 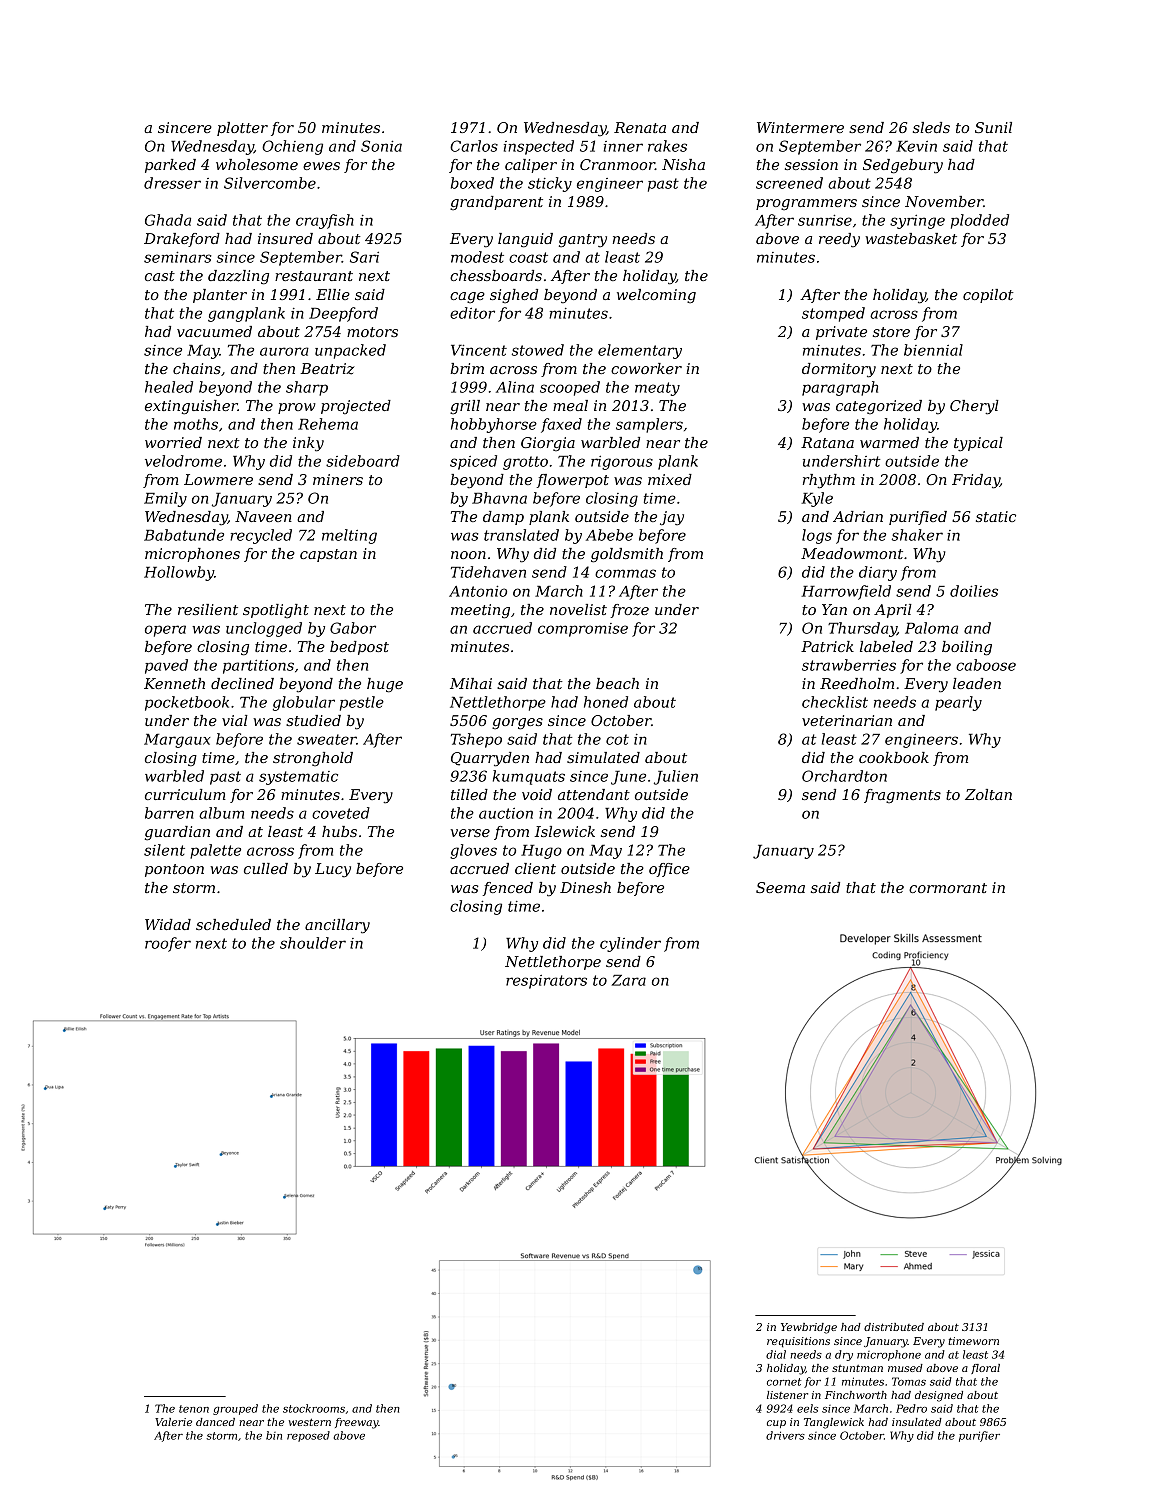 What do you see at coordinates (356, 407) in the image?
I see `projected` at bounding box center [356, 407].
